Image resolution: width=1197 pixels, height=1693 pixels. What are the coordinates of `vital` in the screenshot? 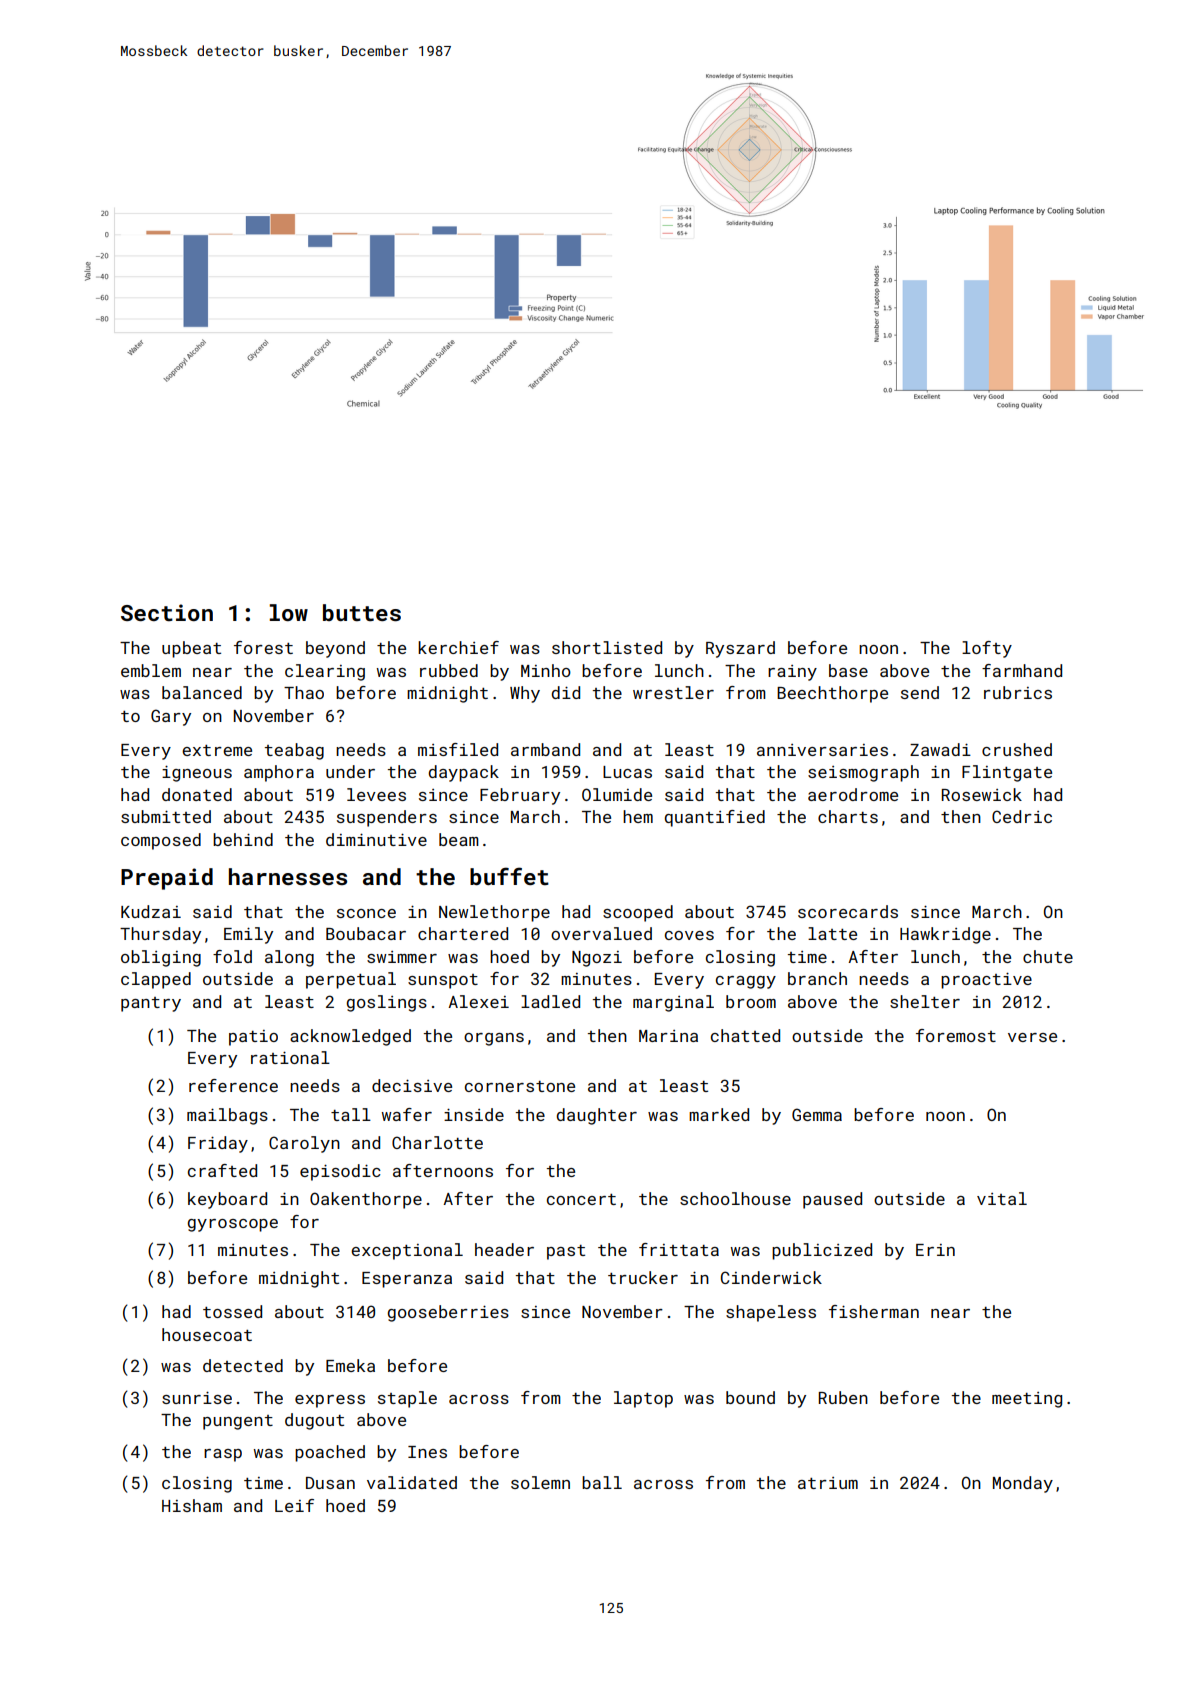 It's located at (1002, 1198).
